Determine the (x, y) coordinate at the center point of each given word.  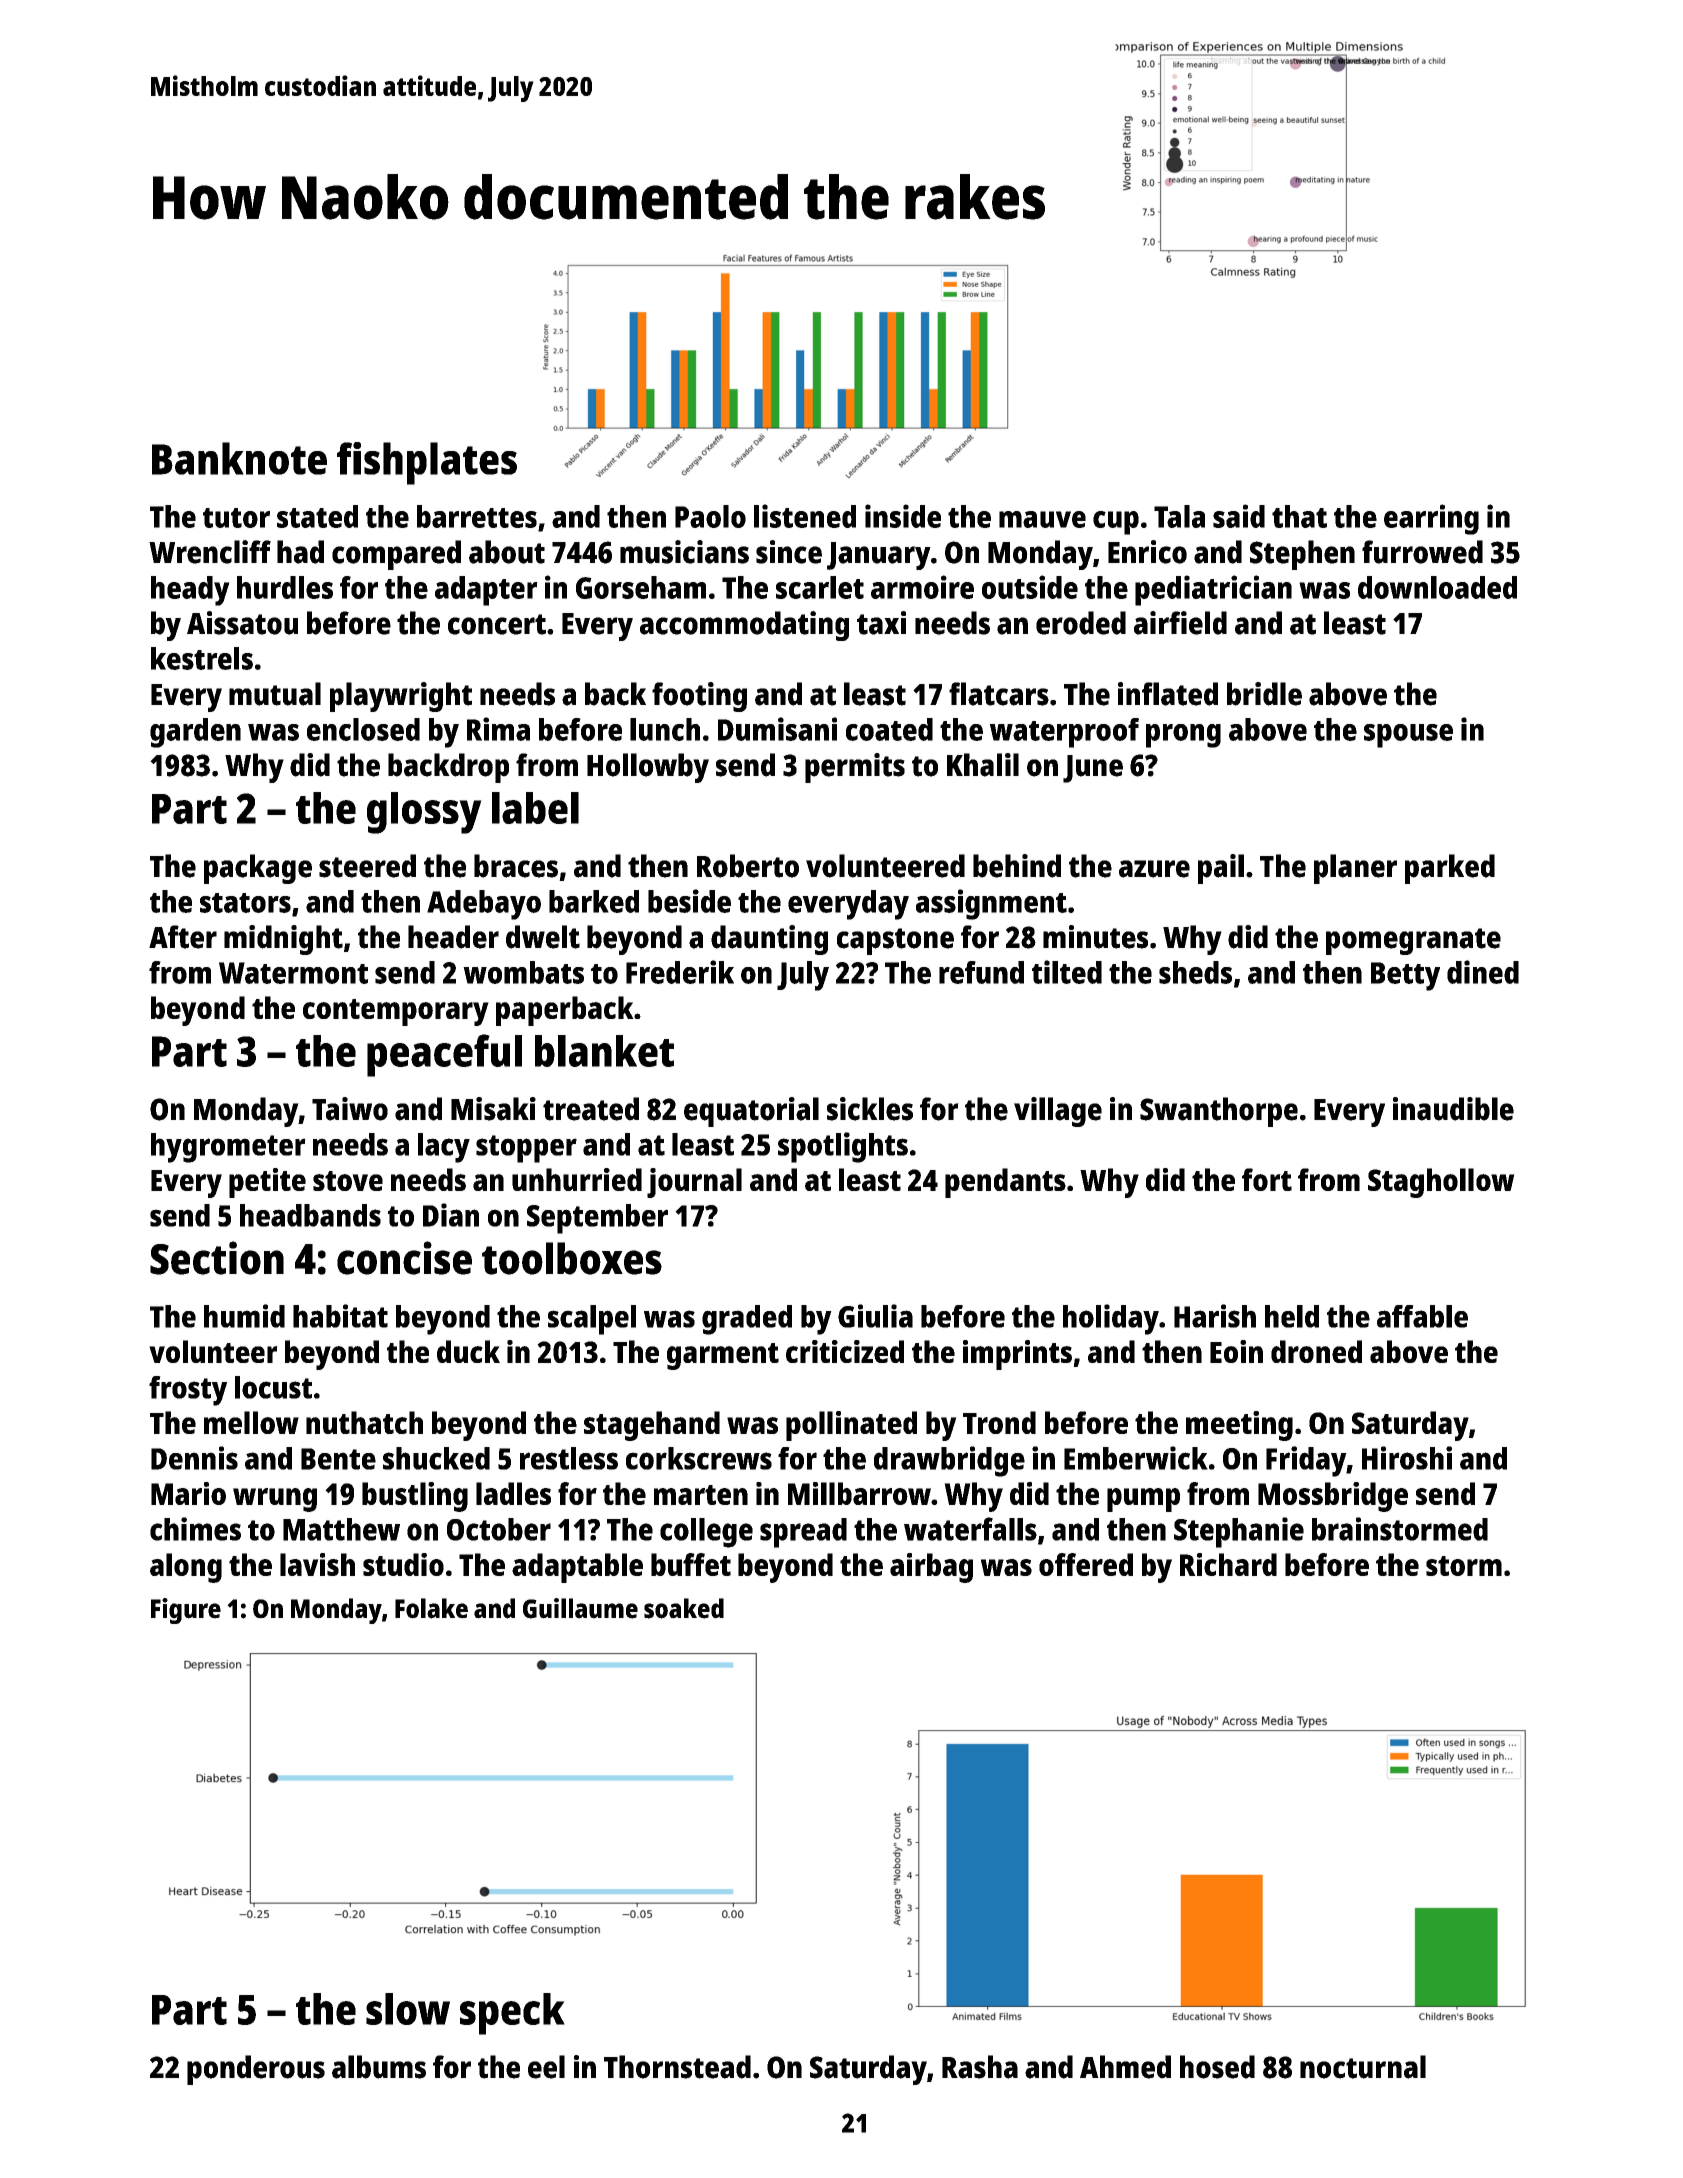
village (1058, 1112)
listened (805, 516)
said (1239, 516)
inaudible (1453, 1109)
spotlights (843, 1147)
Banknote (239, 458)
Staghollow (1441, 1183)
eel (546, 2067)
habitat (340, 1316)
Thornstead (677, 2067)
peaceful (444, 1055)
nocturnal (1363, 2067)
